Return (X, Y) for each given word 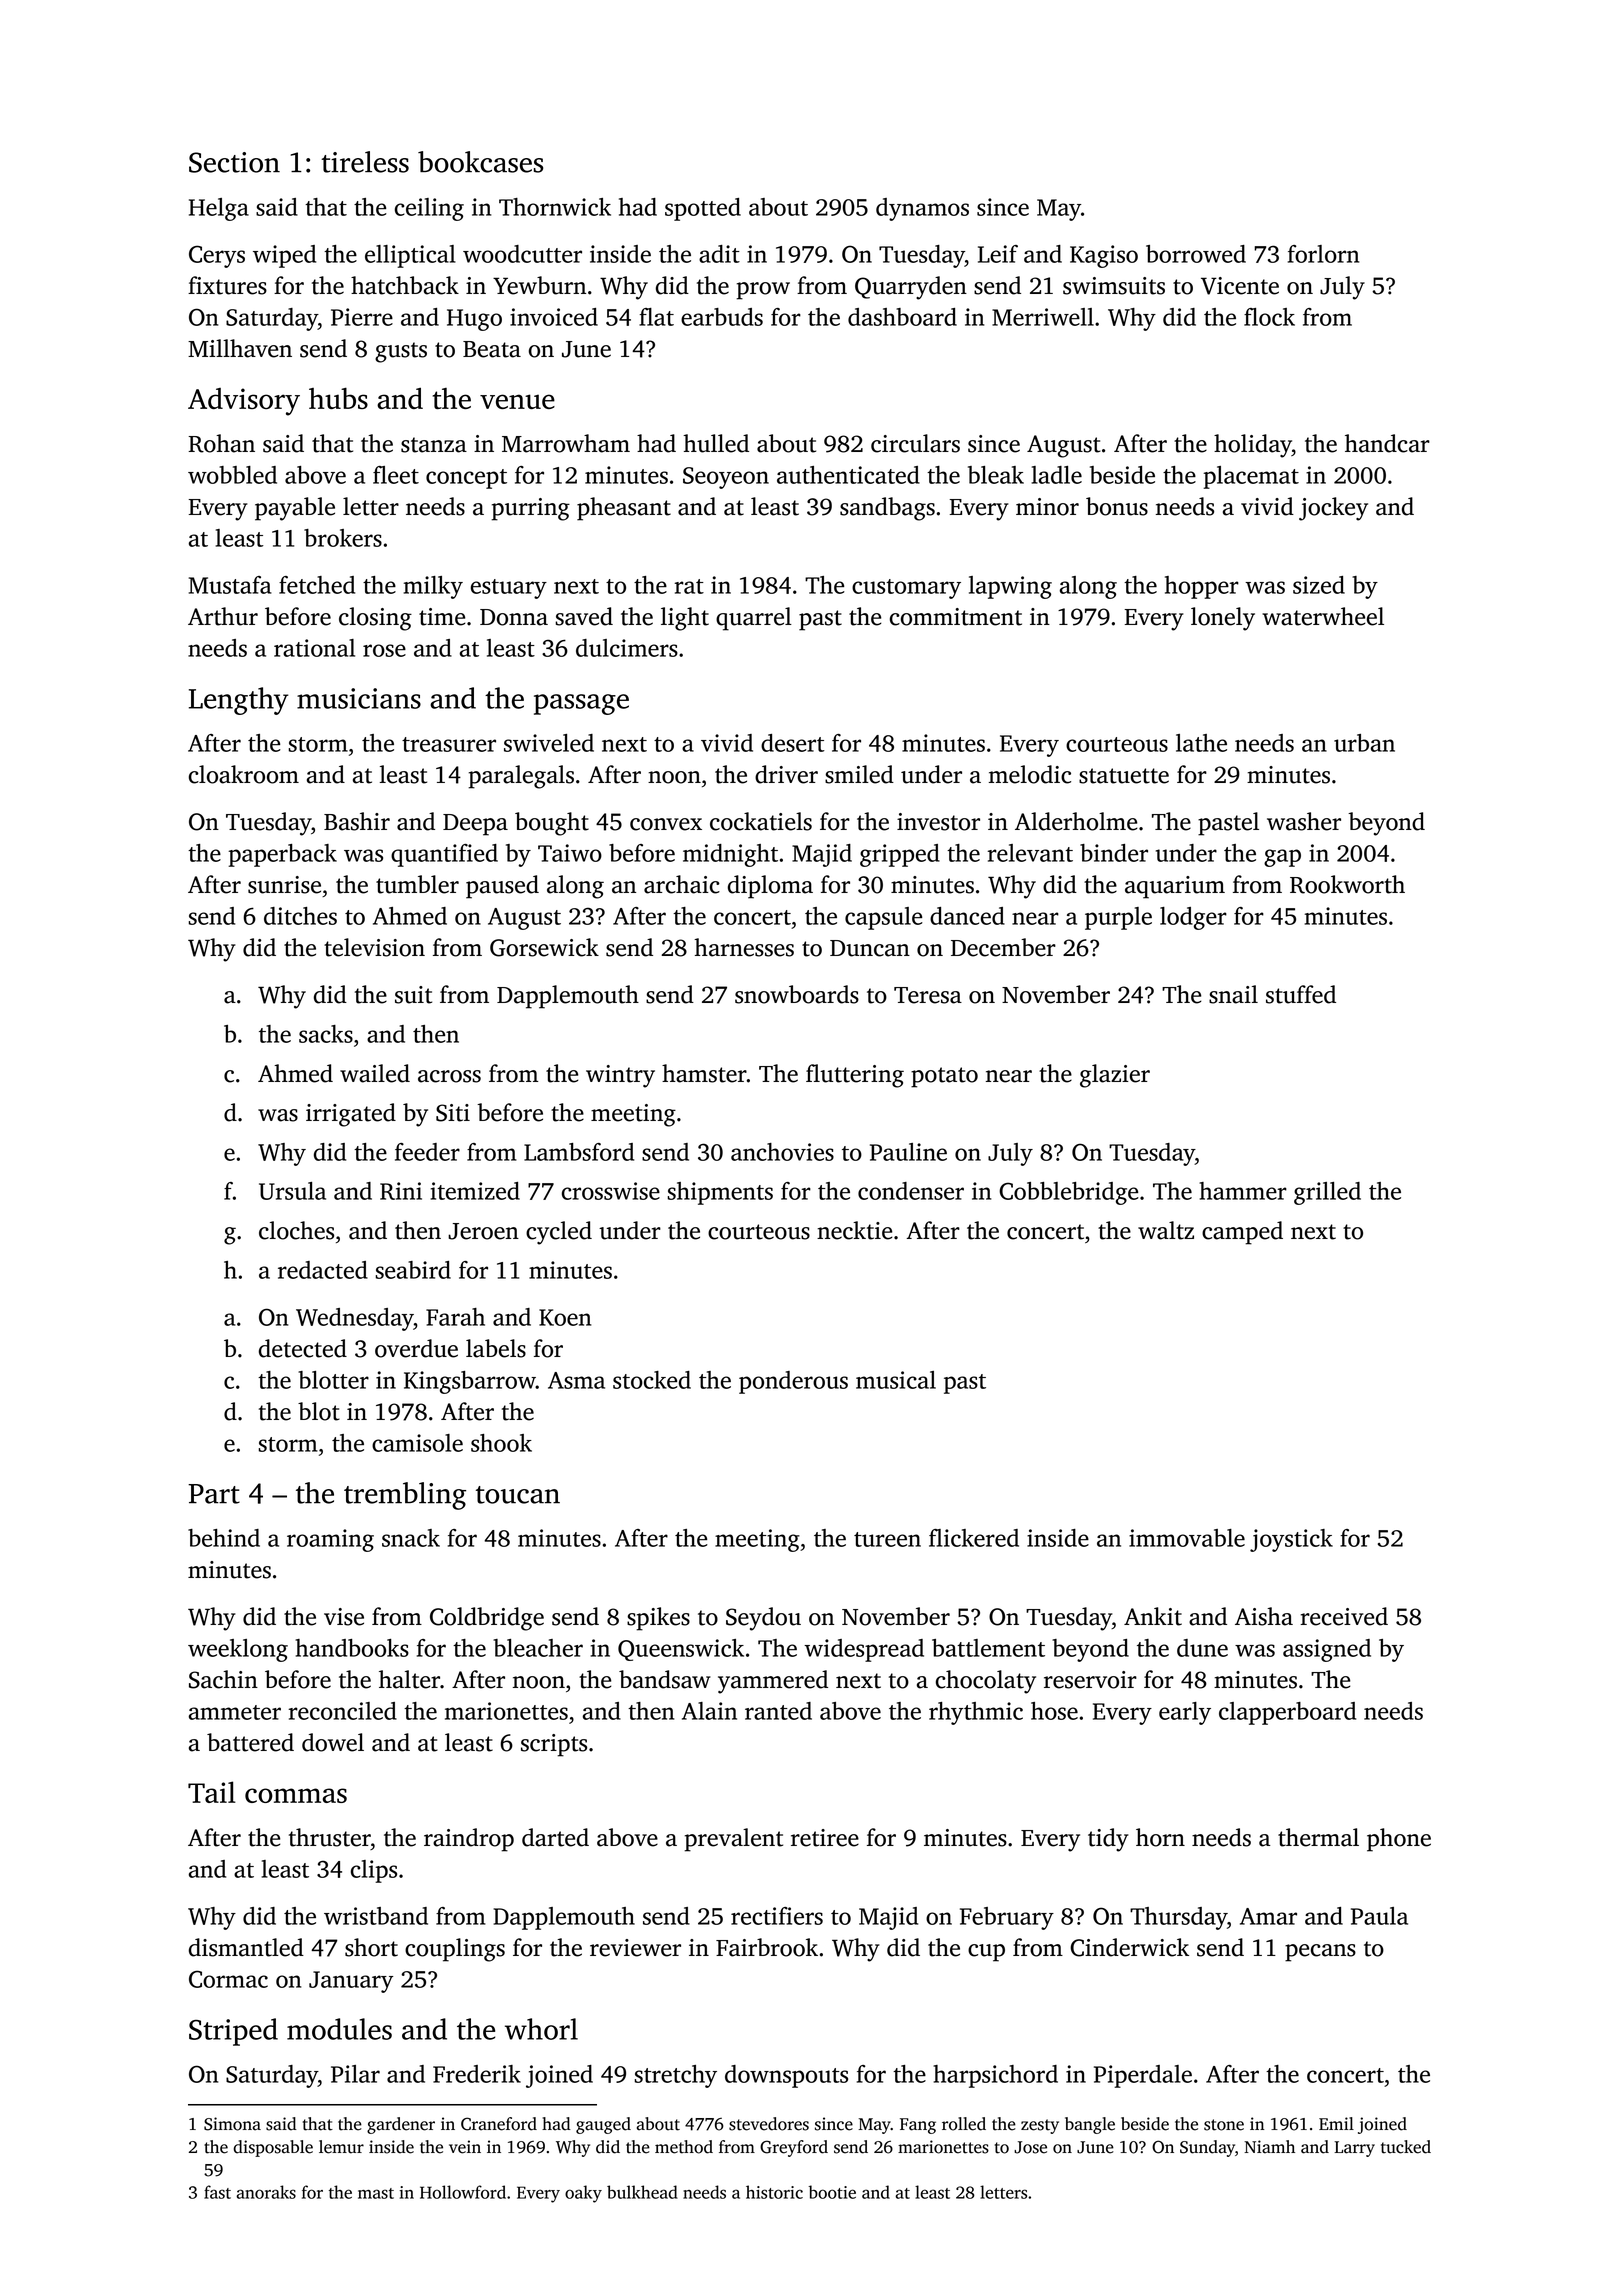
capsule (884, 918)
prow (763, 291)
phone (1399, 1840)
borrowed (1196, 254)
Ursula (292, 1191)
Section (234, 162)
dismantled (246, 1947)
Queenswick (681, 1650)
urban (1364, 743)
